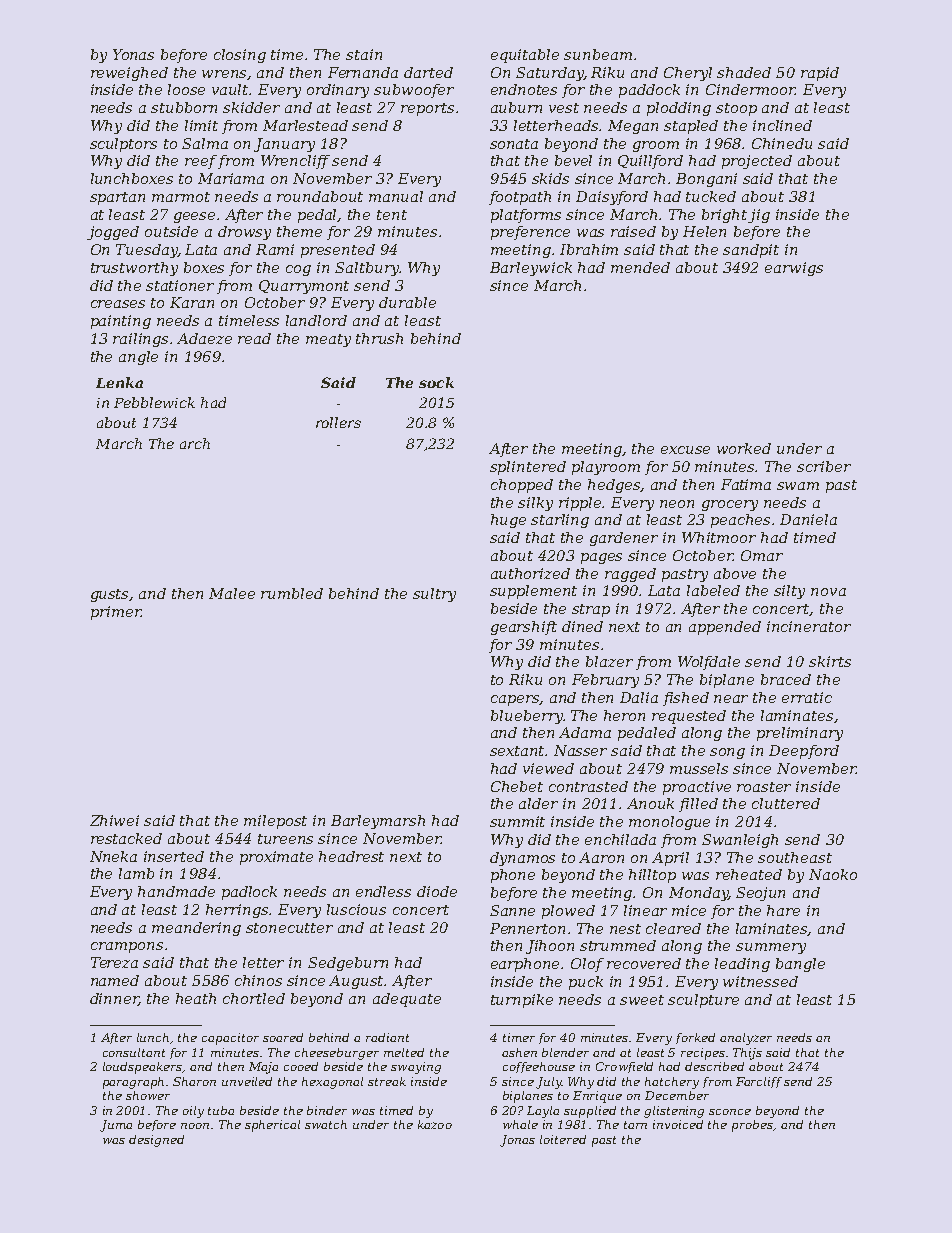 The height and width of the screenshot is (1233, 952). Describe the element at coordinates (435, 1124) in the screenshot. I see `kazoo` at that location.
